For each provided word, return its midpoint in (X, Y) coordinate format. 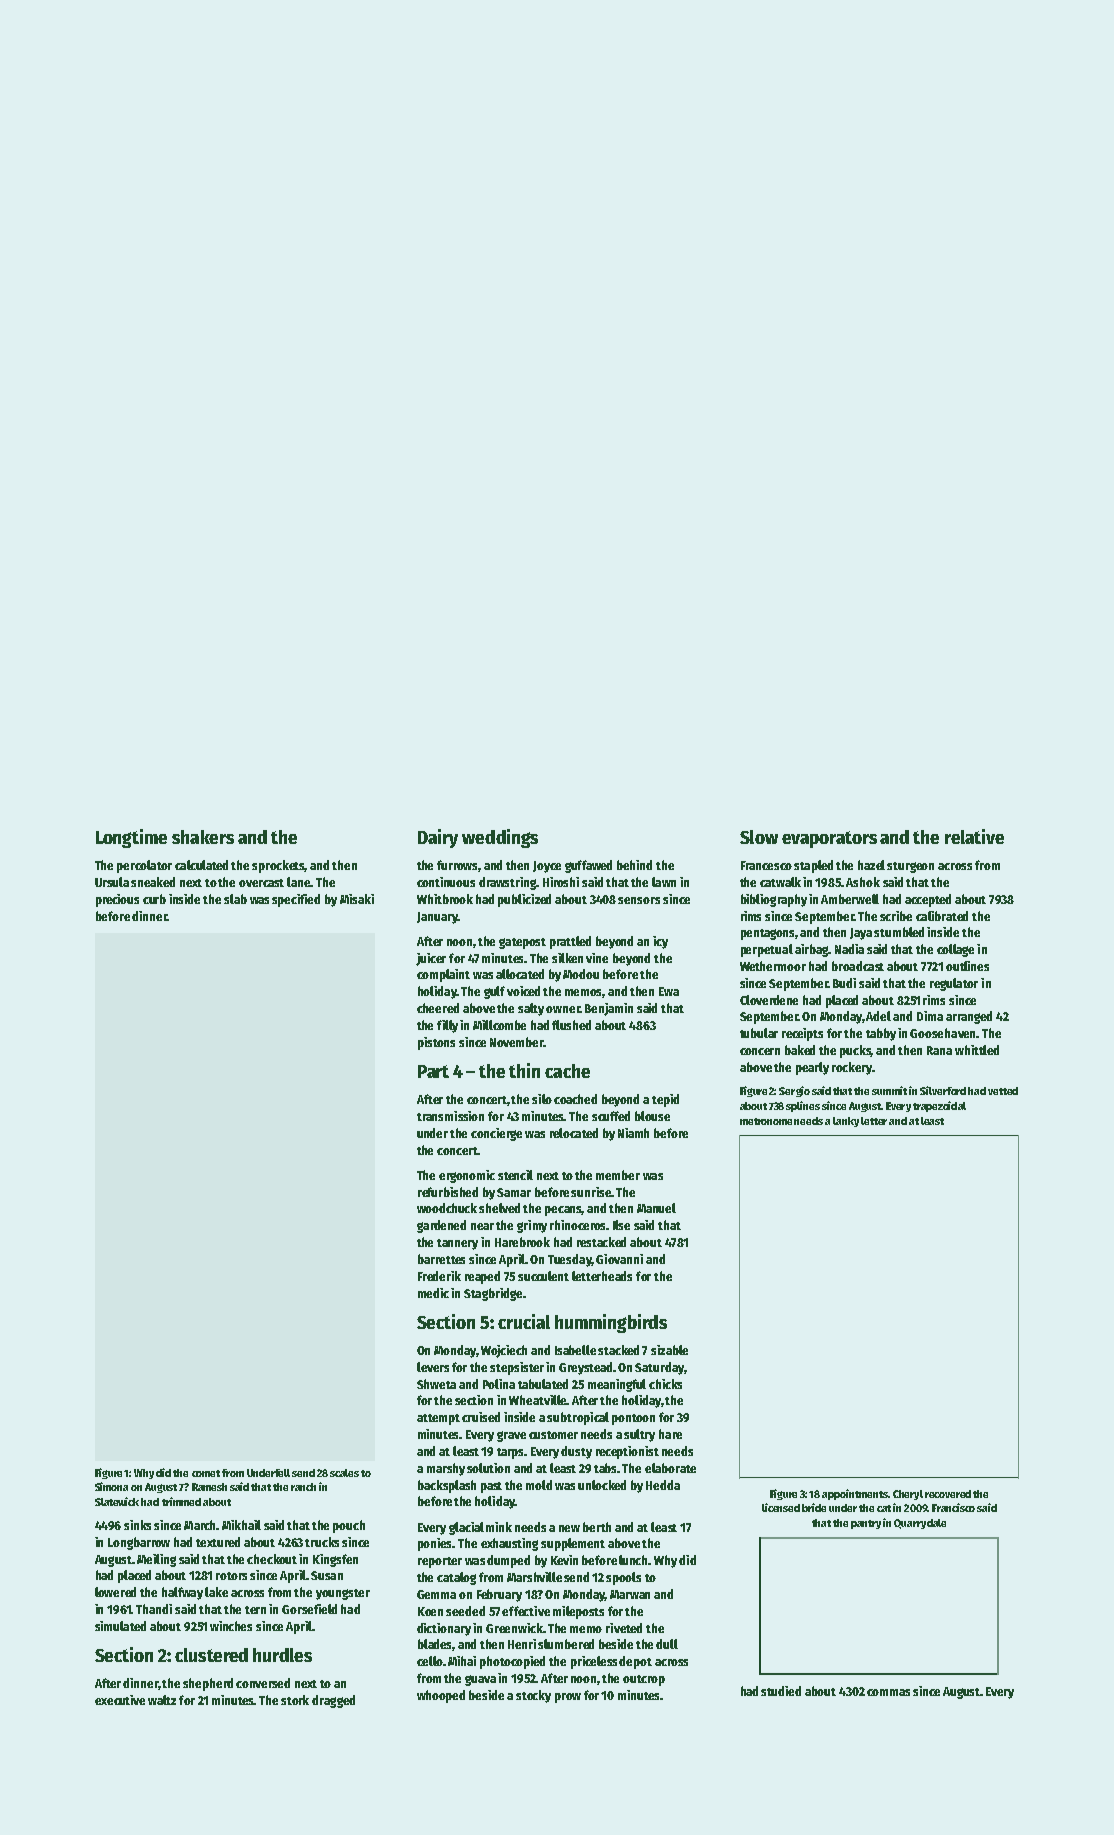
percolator (144, 866)
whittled (977, 1050)
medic (433, 1293)
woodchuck (447, 1208)
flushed (571, 1025)
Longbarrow (139, 1543)
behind (634, 865)
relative (974, 836)
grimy (532, 1226)
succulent (543, 1276)
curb (154, 899)
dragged (333, 1701)
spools (623, 1578)
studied (781, 1691)
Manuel (656, 1208)
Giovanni (619, 1259)
